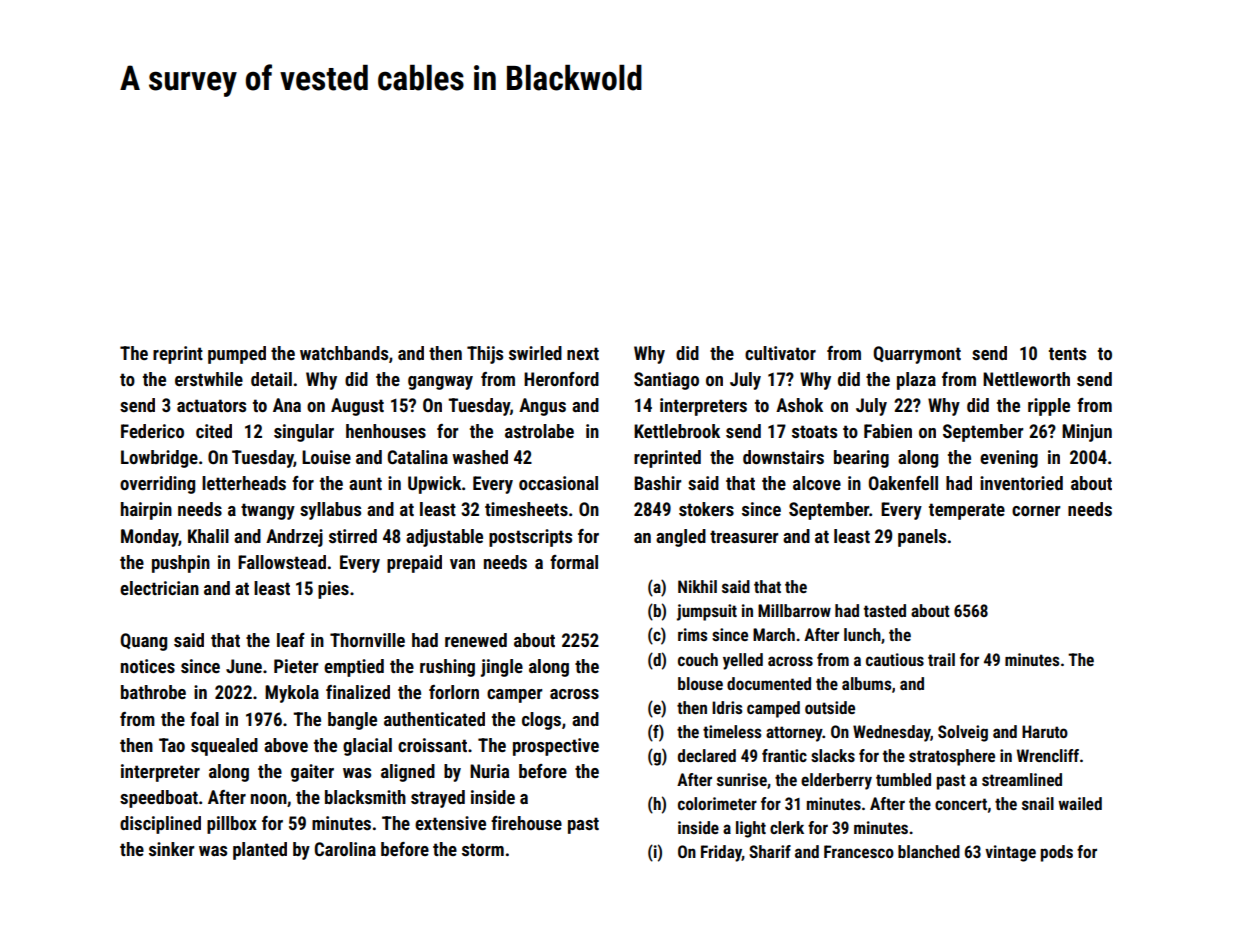  What do you see at coordinates (171, 849) in the page?
I see `sinker` at bounding box center [171, 849].
